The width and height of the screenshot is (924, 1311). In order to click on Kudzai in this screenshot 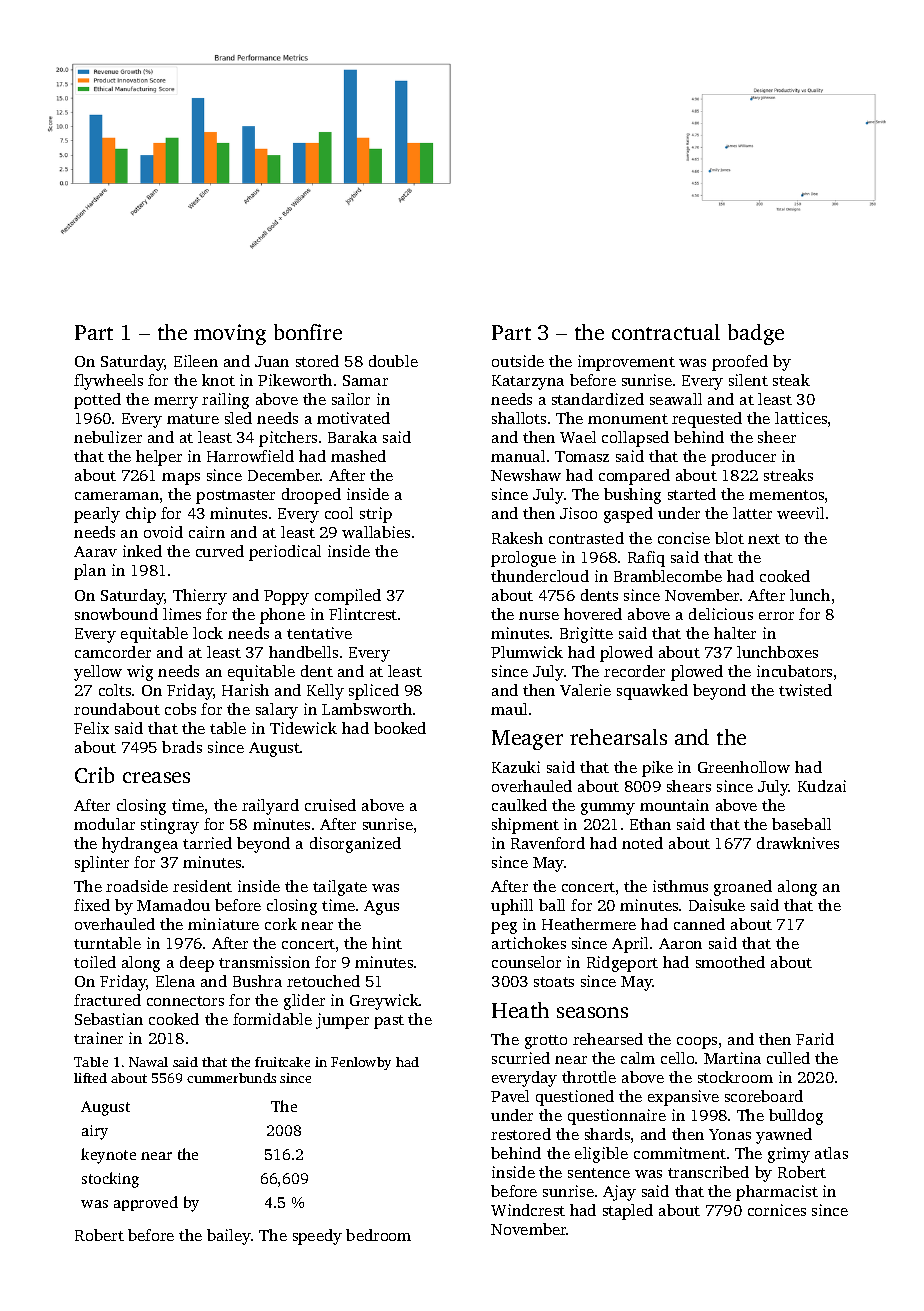, I will do `click(822, 786)`.
